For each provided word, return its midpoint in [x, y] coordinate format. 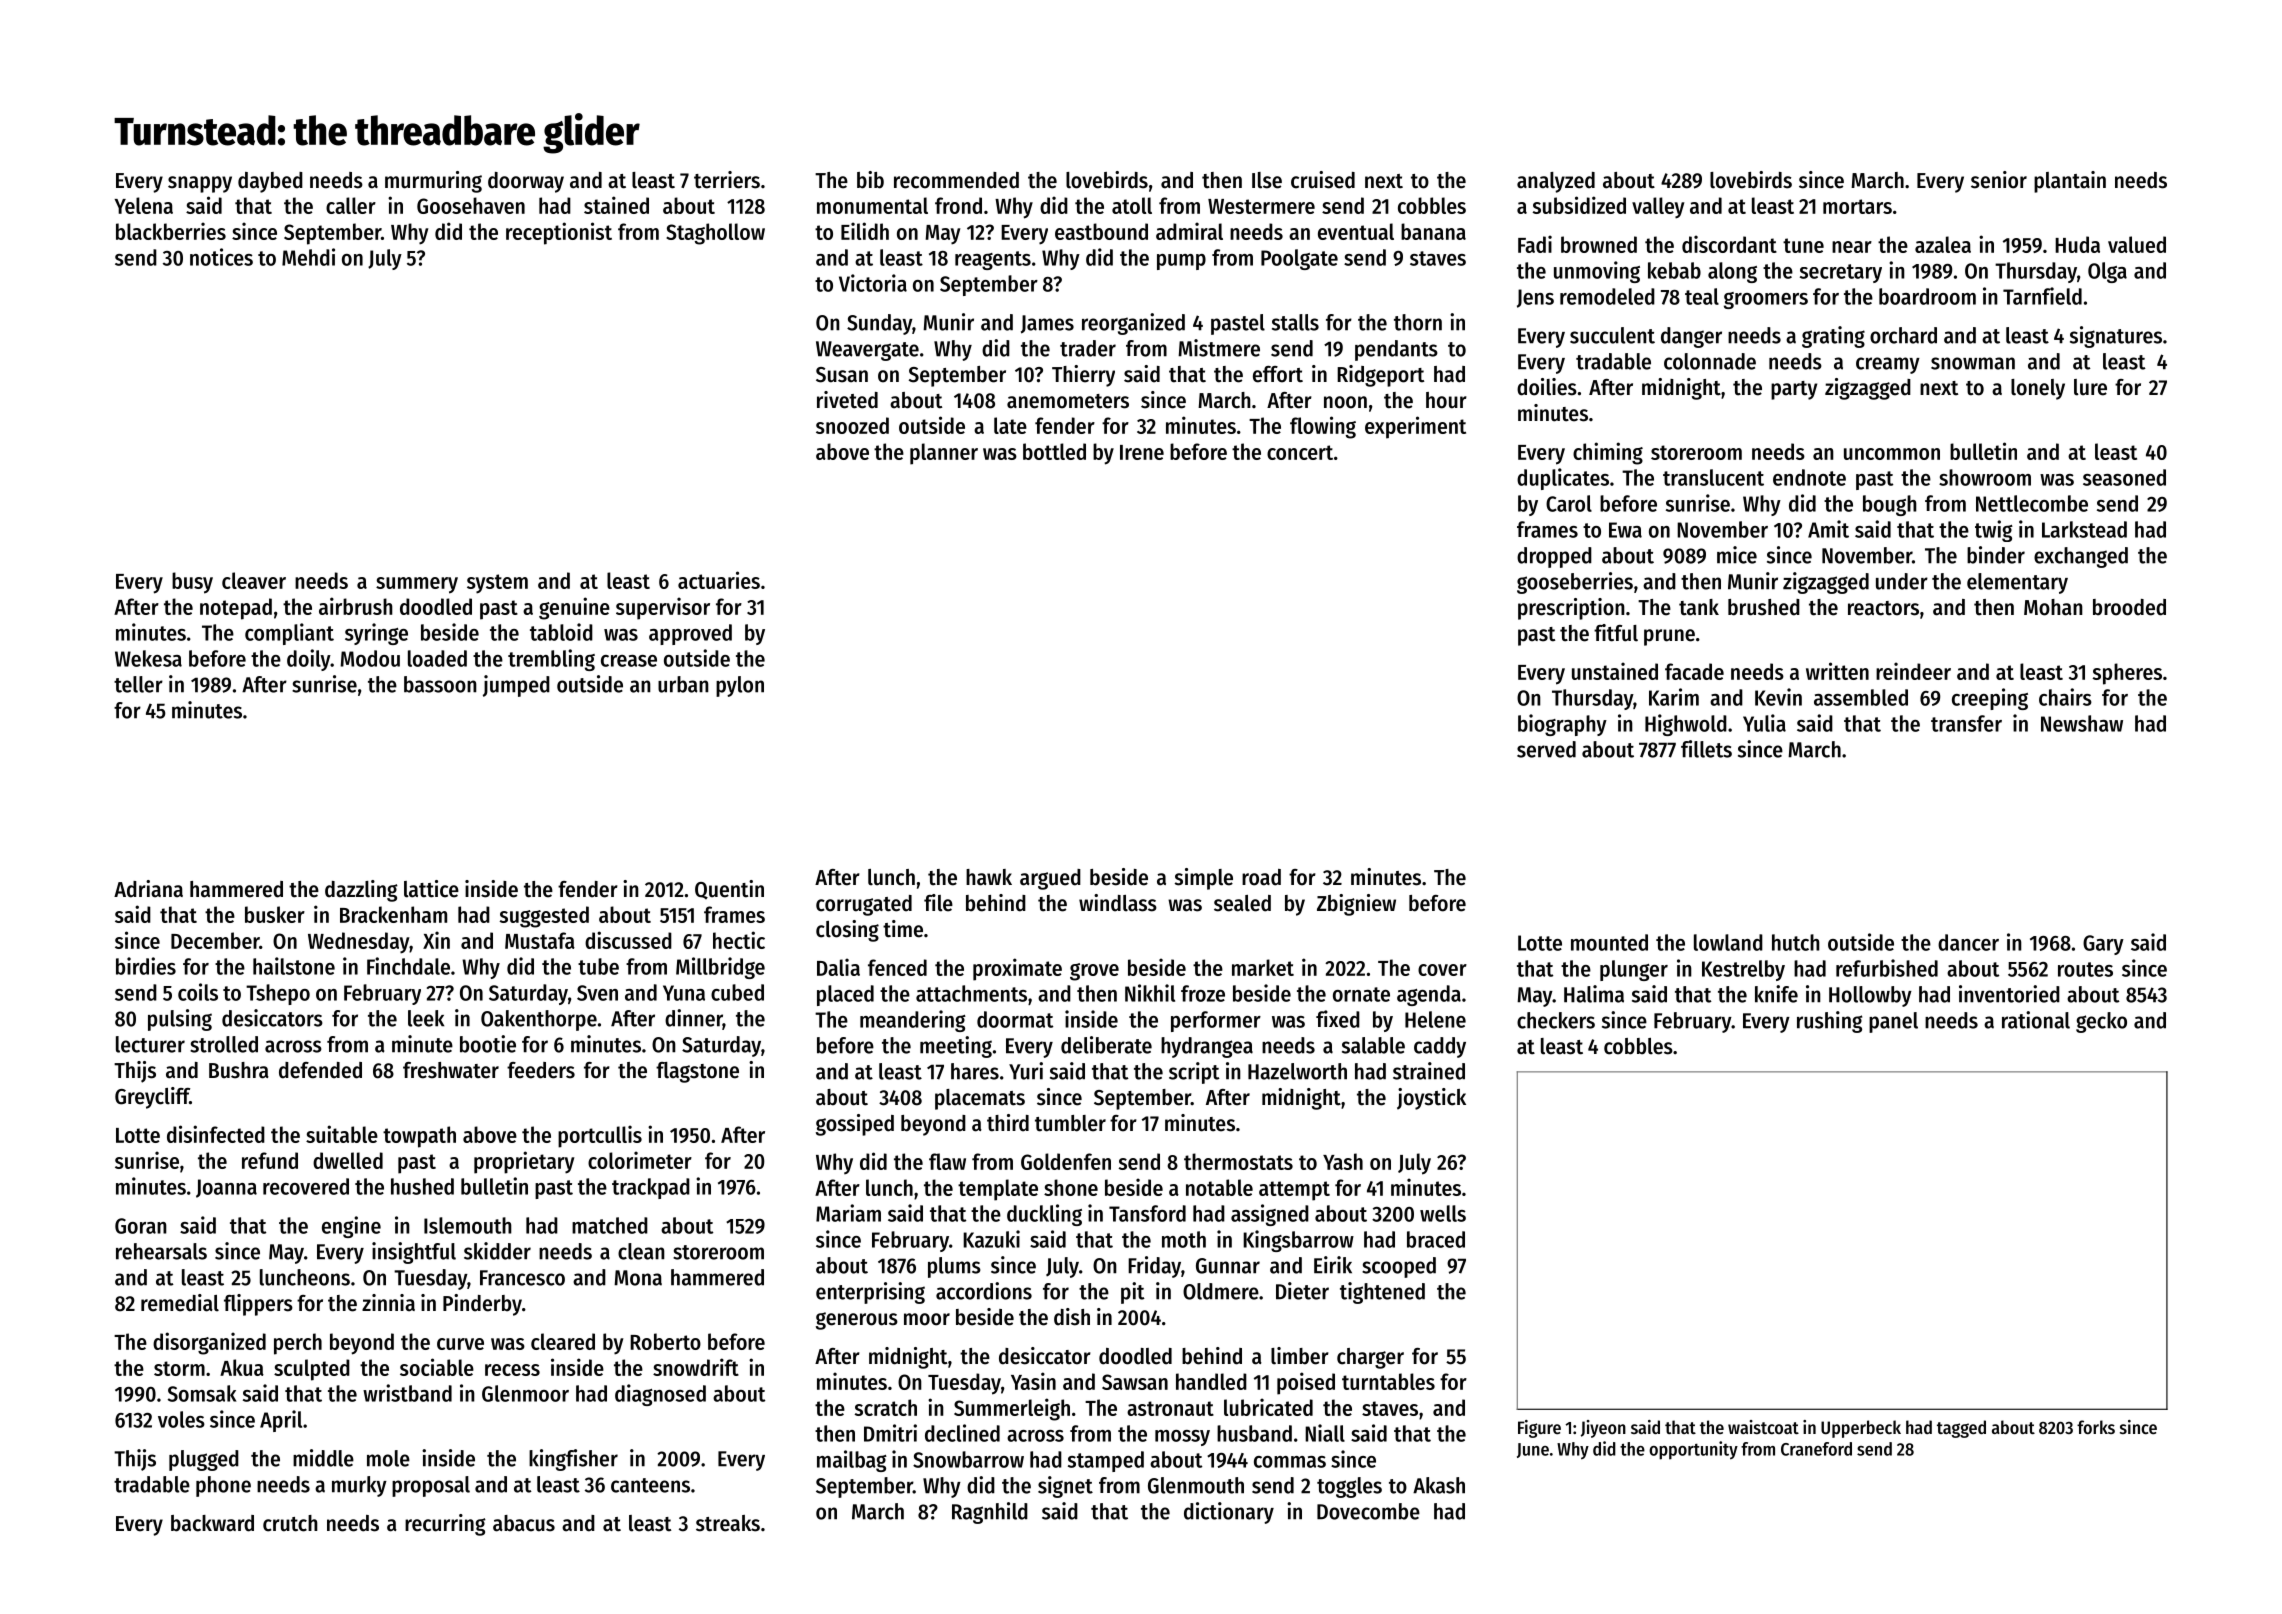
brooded [2129, 607]
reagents [993, 260]
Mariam [848, 1213]
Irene [1142, 452]
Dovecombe [1368, 1511]
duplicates [1563, 479]
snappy [200, 184]
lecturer [150, 1044]
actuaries [719, 580]
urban [683, 684]
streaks [728, 1523]
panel [1893, 1022]
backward [212, 1523]
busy [192, 583]
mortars [1857, 206]
